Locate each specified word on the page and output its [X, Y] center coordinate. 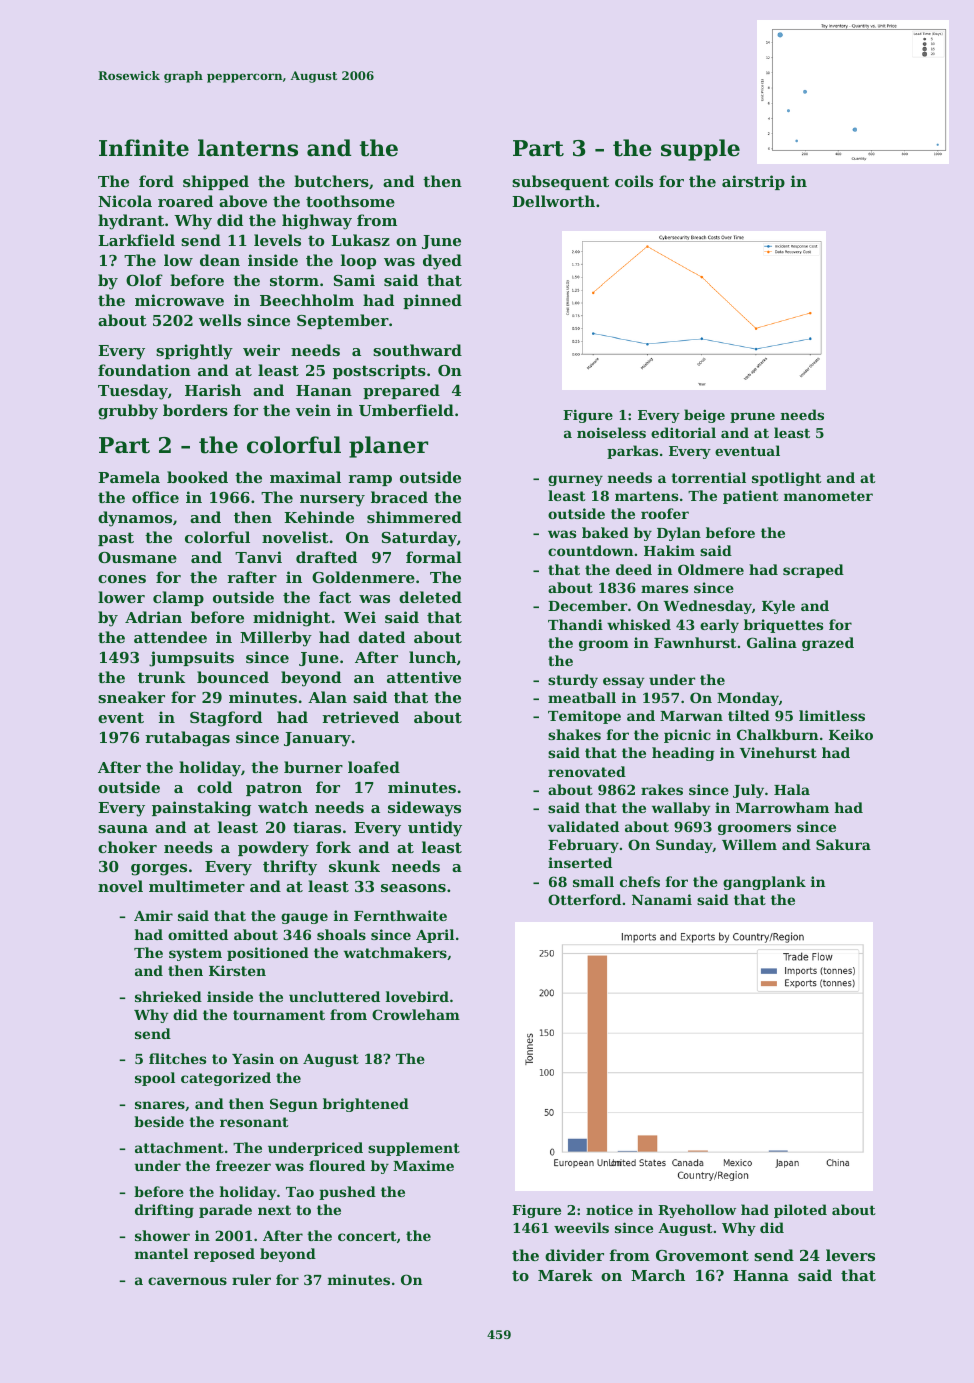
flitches [177, 1058]
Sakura [843, 844]
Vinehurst [778, 752]
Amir [153, 915]
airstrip [753, 182]
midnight [292, 619]
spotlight [786, 479]
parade [225, 1211]
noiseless [611, 432]
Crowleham [416, 1014]
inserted [580, 862]
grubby [128, 412]
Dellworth [553, 201]
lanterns [248, 148]
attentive [424, 677]
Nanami [662, 899]
